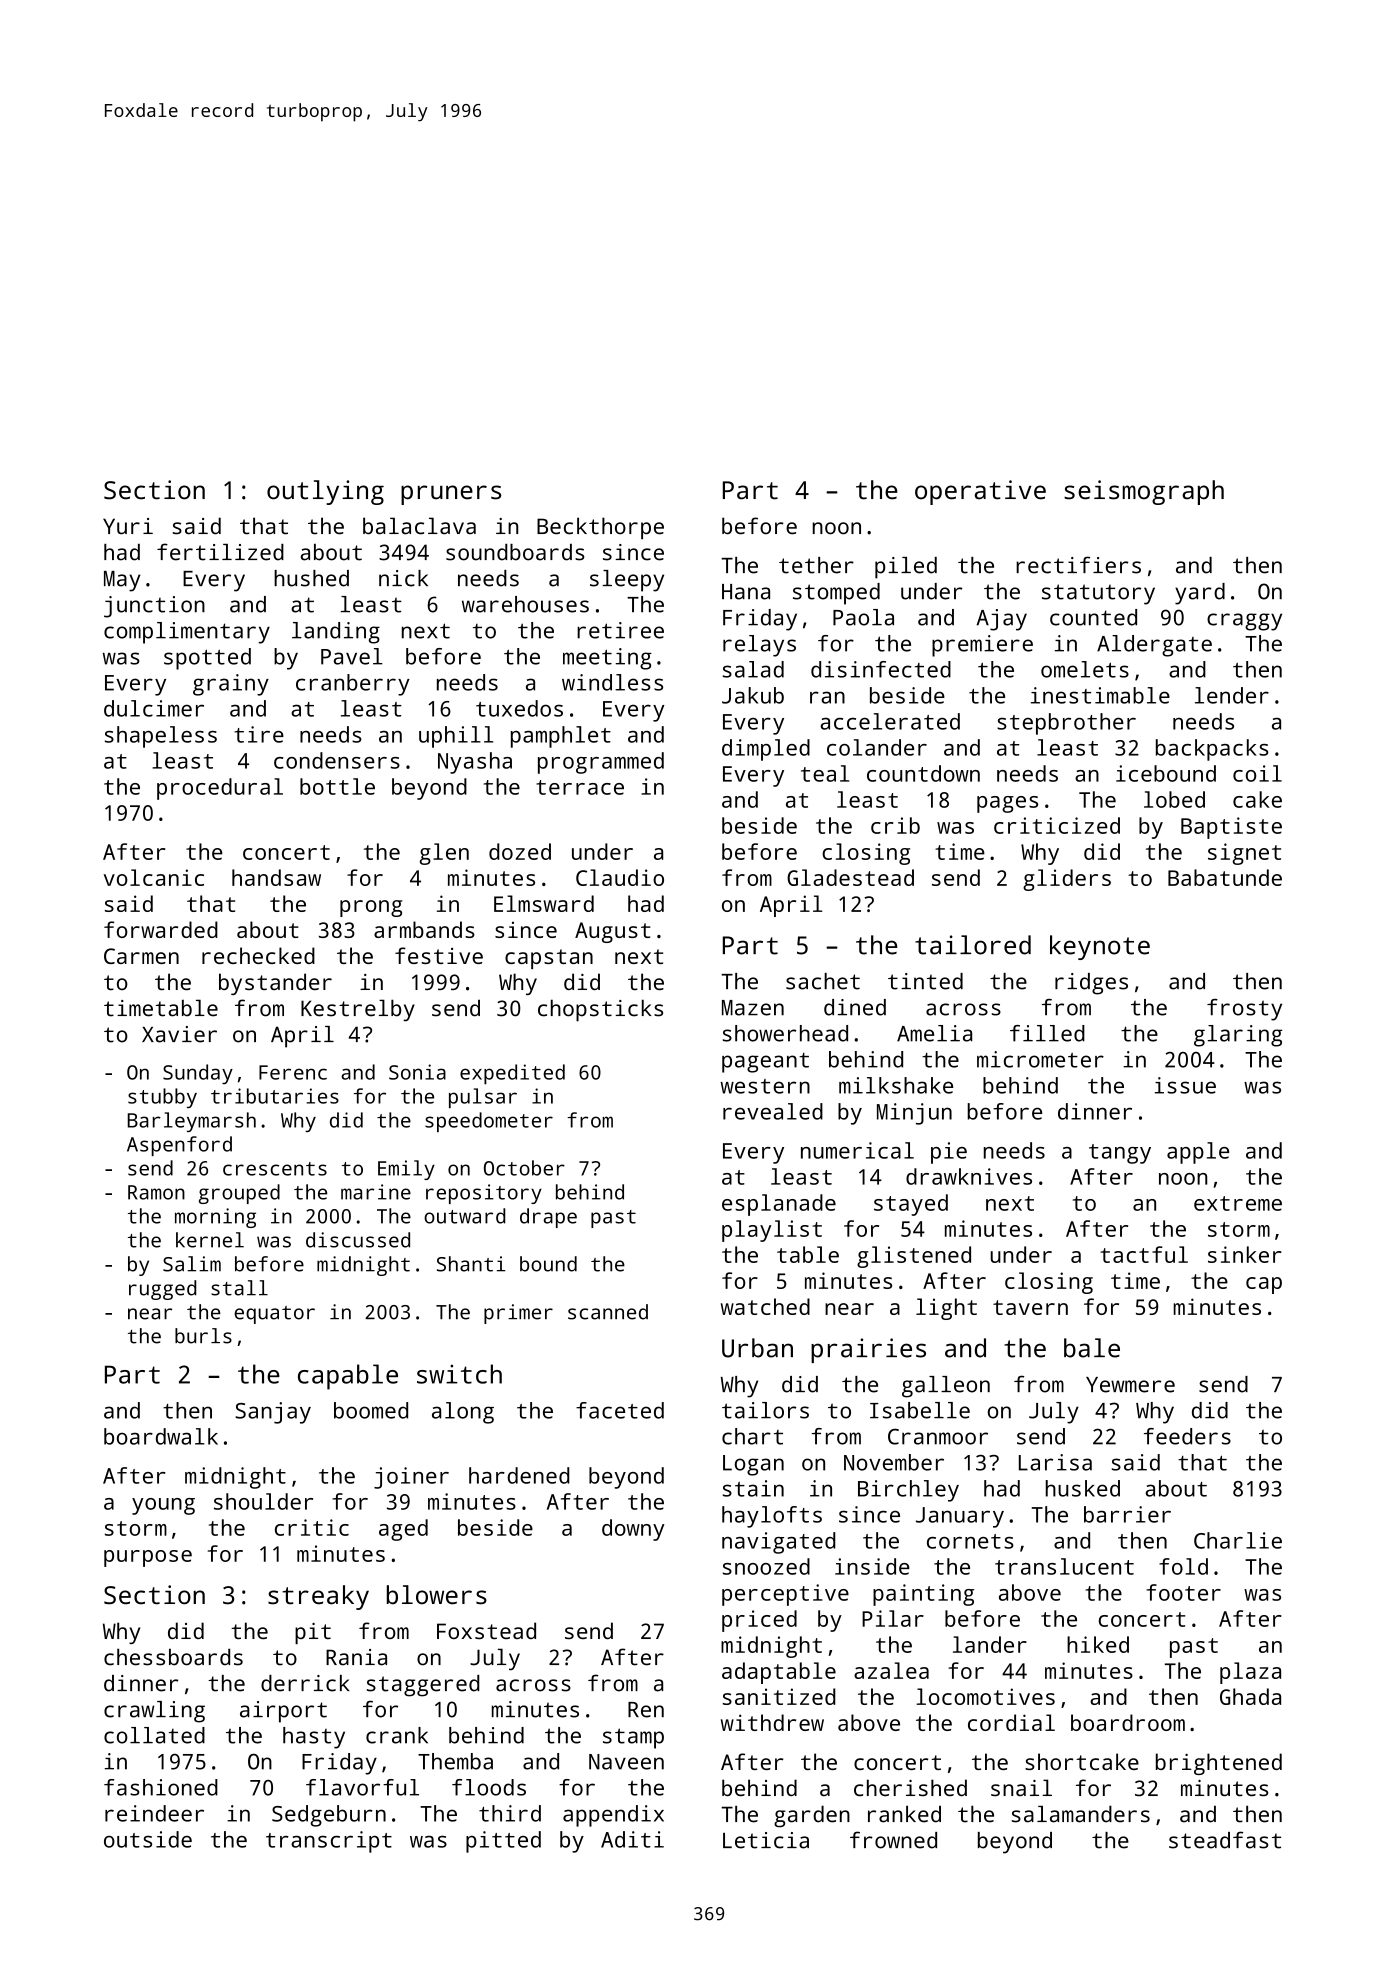 This image has width=1386, height=1969. Describe the element at coordinates (329, 1842) in the image. I see `transcript` at that location.
